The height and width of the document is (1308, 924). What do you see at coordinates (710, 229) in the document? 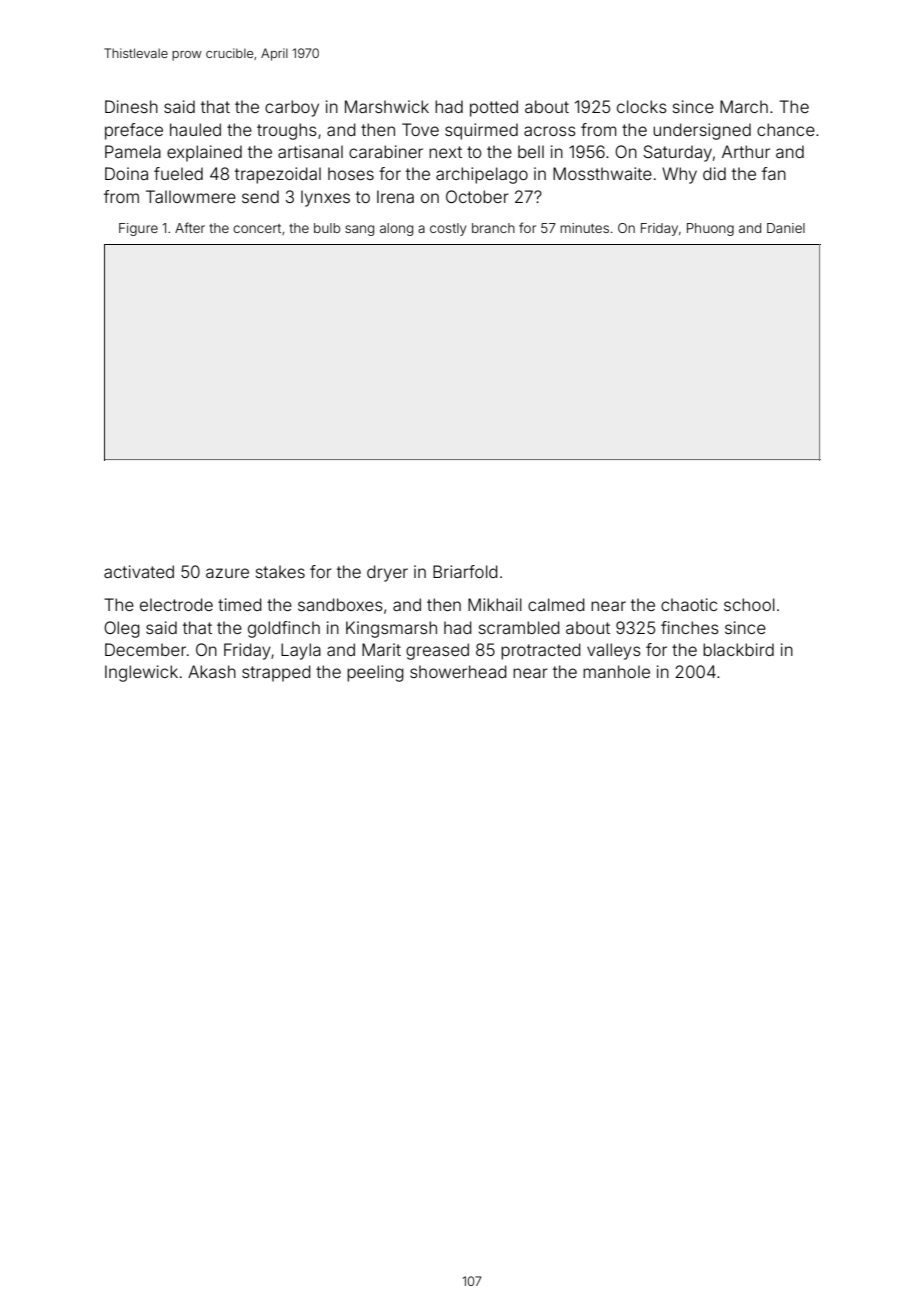
I see `Phuong` at bounding box center [710, 229].
